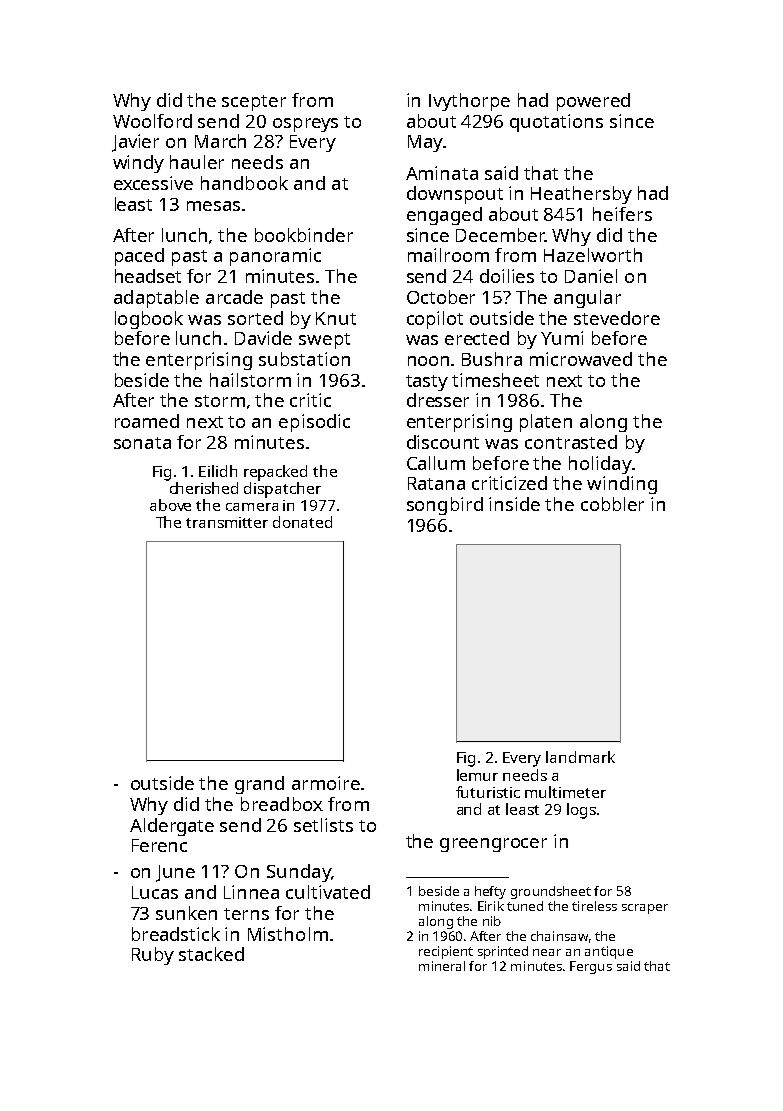 The height and width of the screenshot is (1111, 783). Describe the element at coordinates (159, 845) in the screenshot. I see `Ferenc` at that location.
